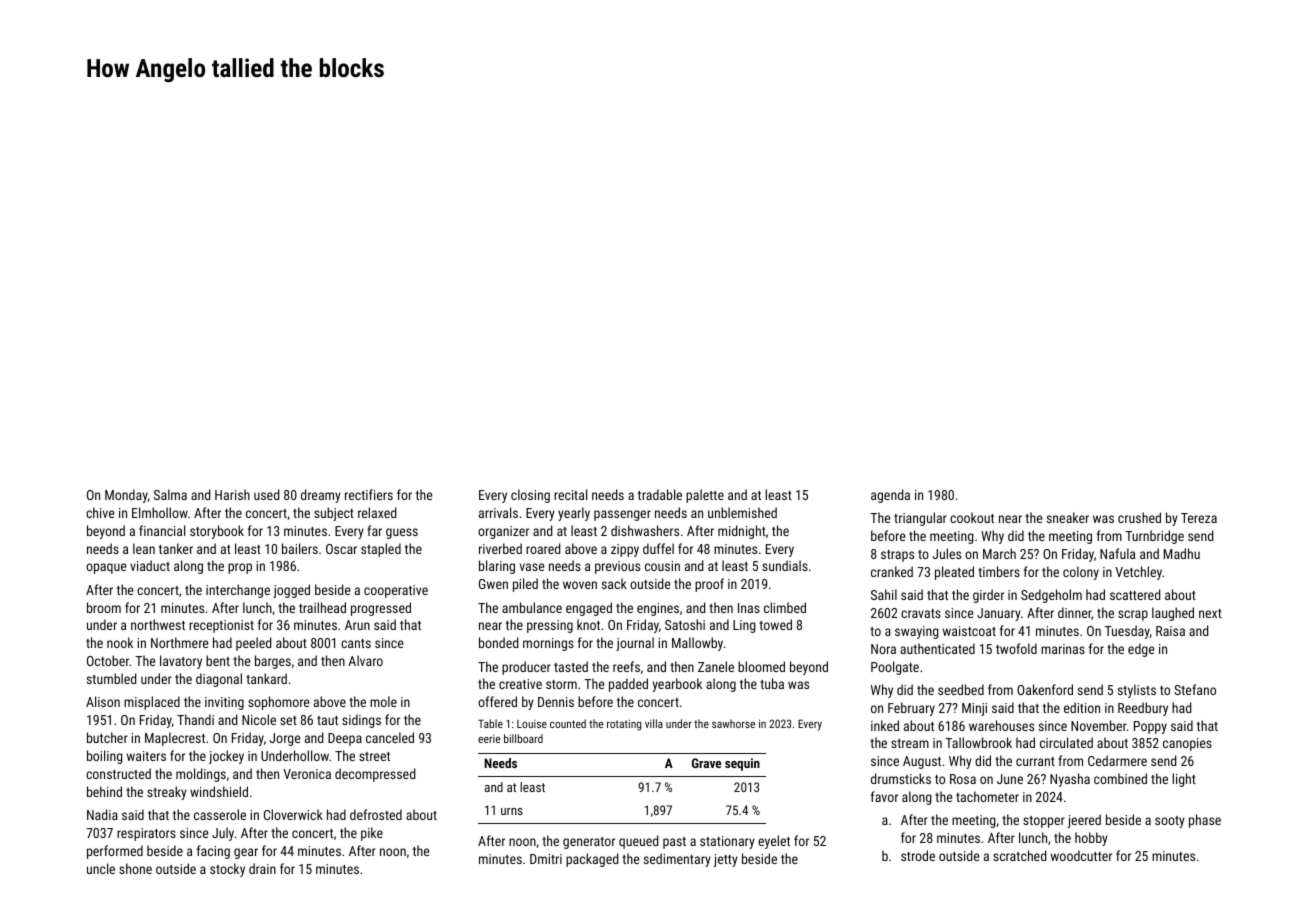 Image resolution: width=1308 pixels, height=924 pixels. Describe the element at coordinates (101, 868) in the screenshot. I see `uncle` at that location.
